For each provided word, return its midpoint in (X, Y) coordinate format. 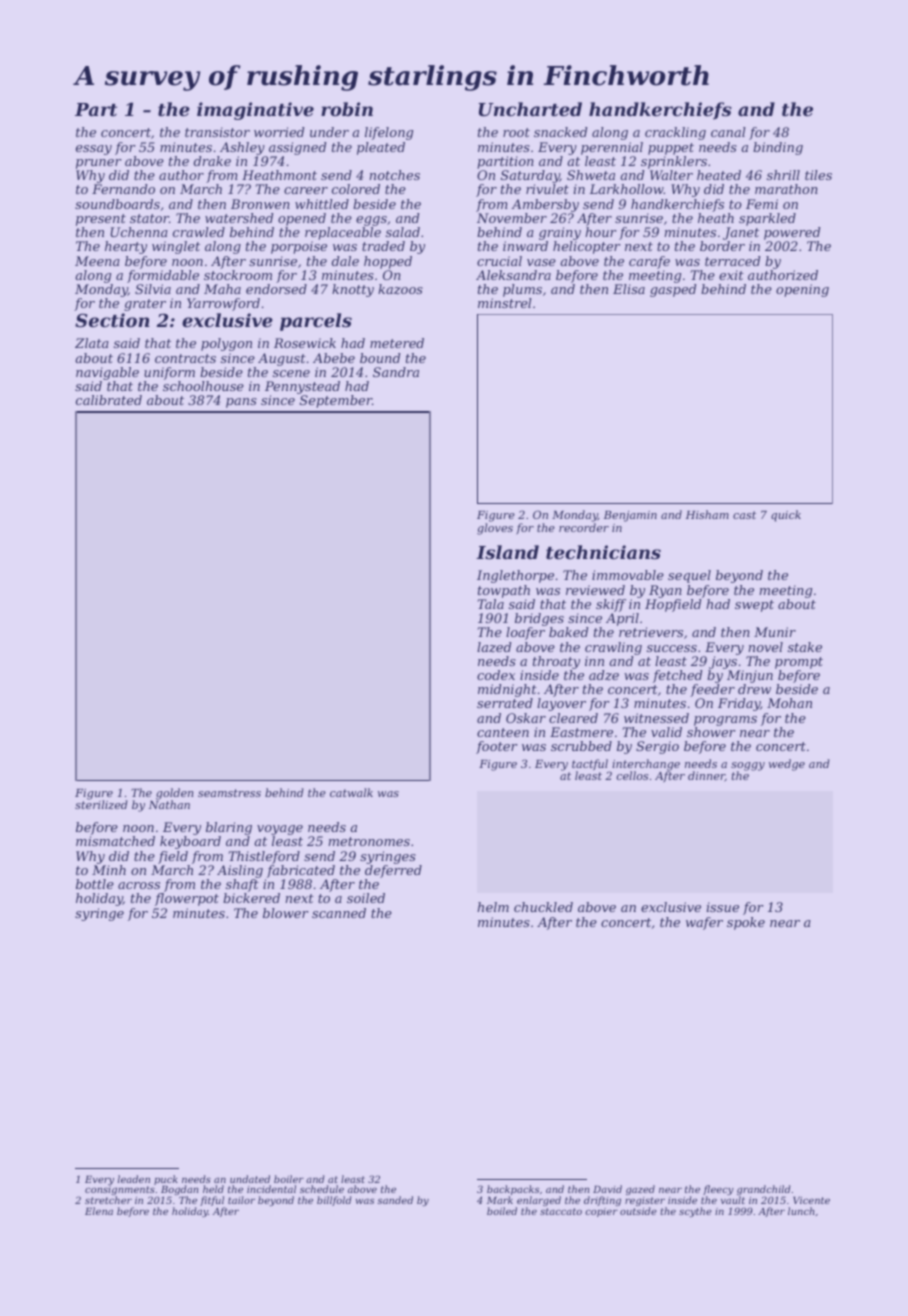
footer (497, 747)
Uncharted (530, 109)
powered (792, 233)
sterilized (101, 805)
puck (166, 1180)
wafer (704, 923)
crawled (199, 232)
